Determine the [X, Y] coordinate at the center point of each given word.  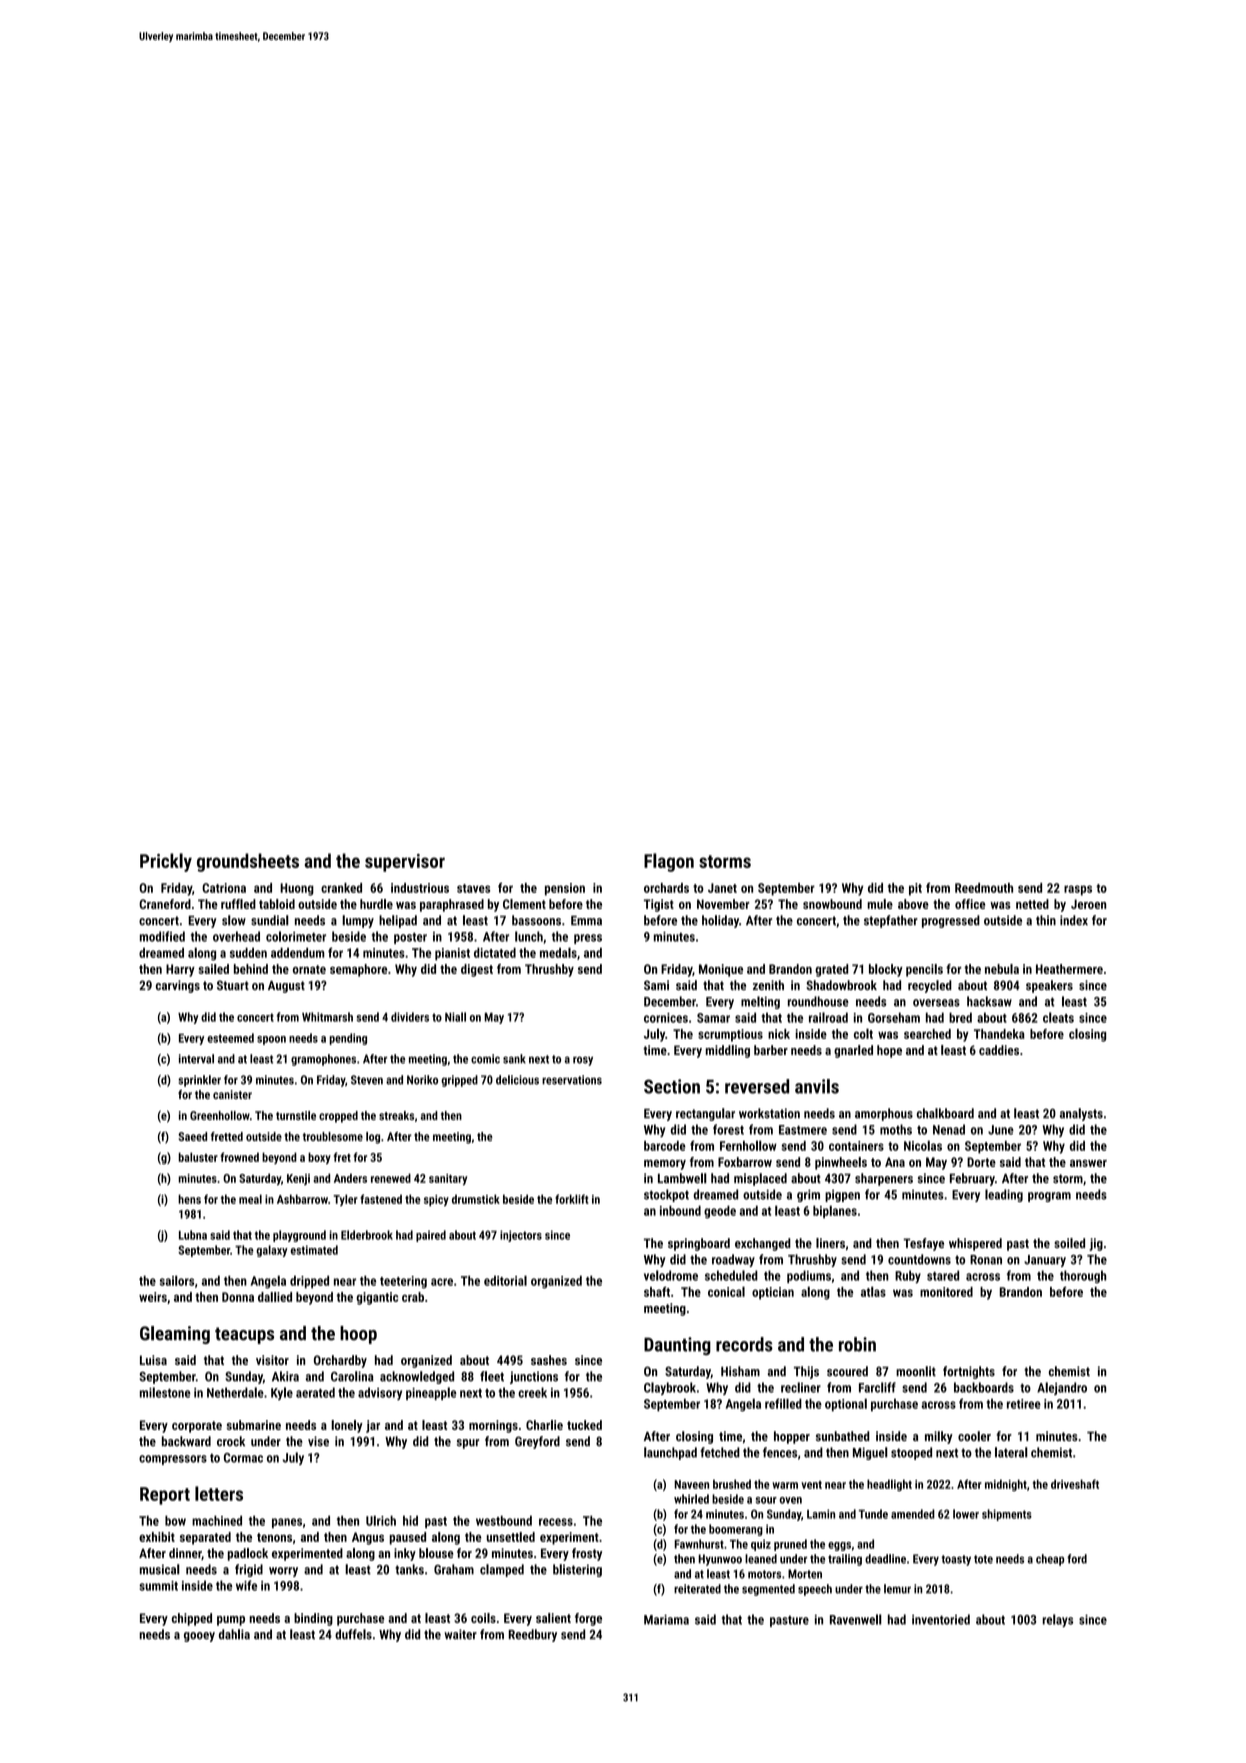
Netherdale [235, 1392]
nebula [1002, 969]
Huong [297, 889]
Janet [722, 888]
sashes [549, 1360]
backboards [984, 1387]
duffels [353, 1634]
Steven [367, 1080]
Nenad [949, 1129]
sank [514, 1059]
